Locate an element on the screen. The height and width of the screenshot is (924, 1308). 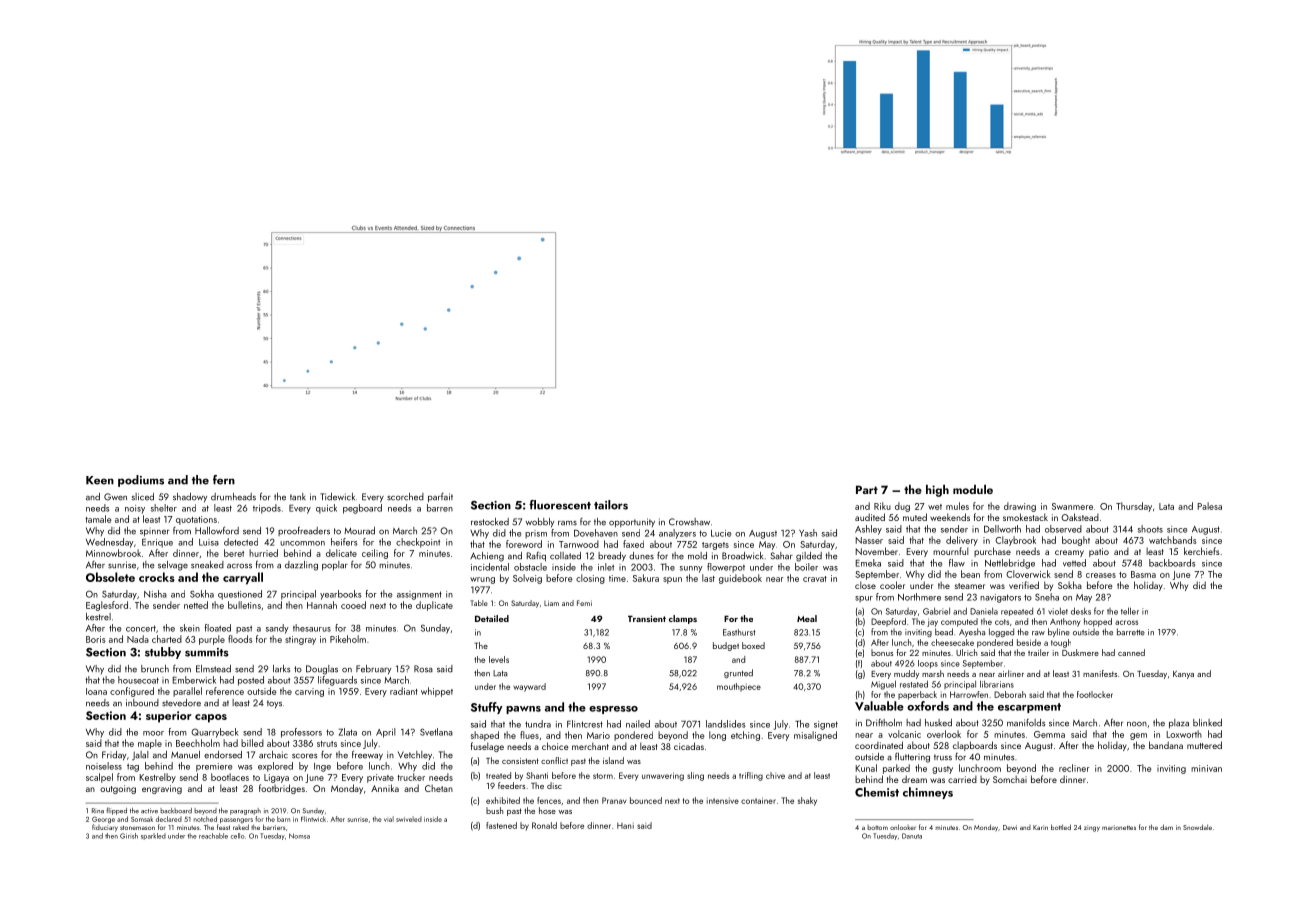
levels is located at coordinates (499, 659).
